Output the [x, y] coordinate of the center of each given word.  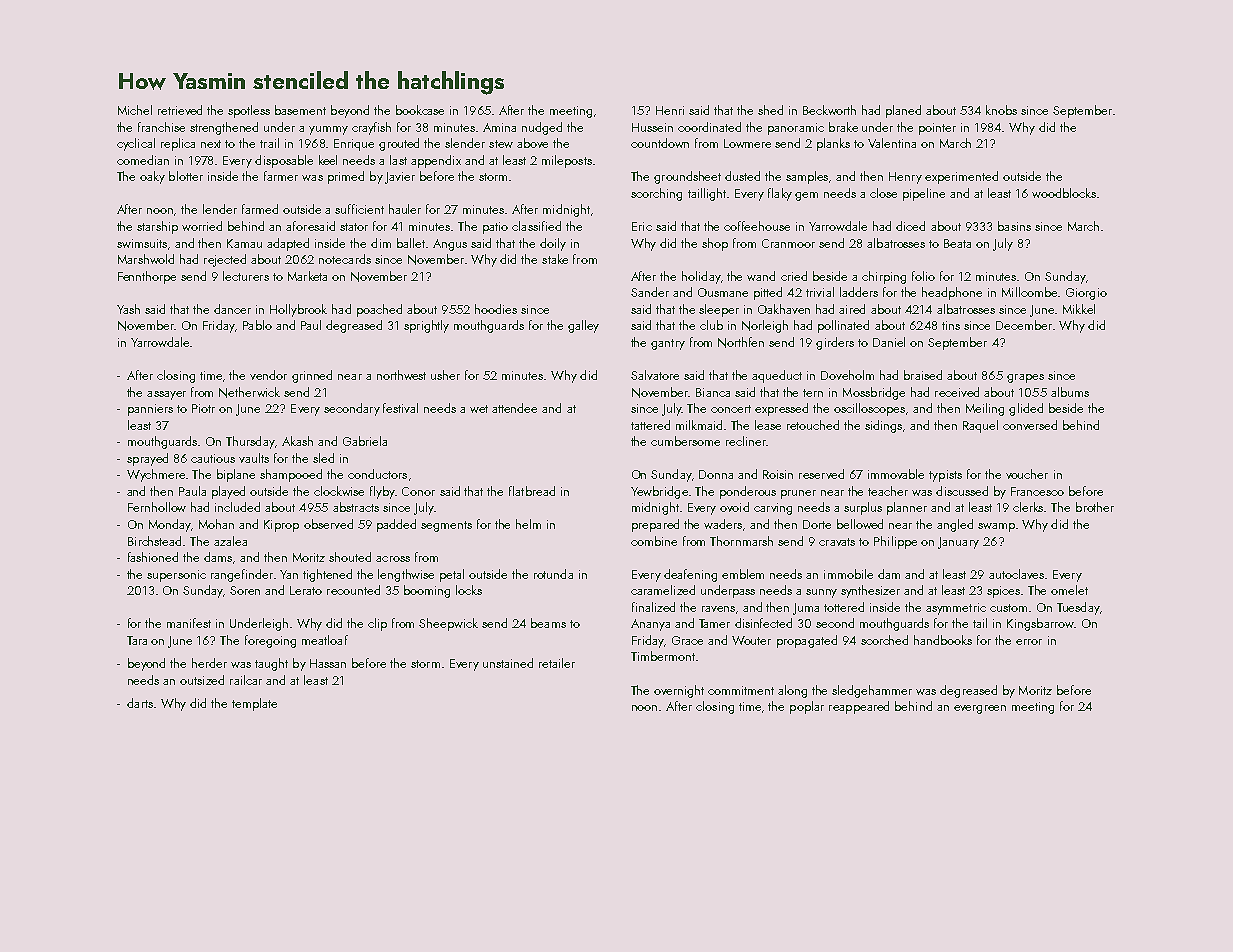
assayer [166, 395]
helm [528, 524]
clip [377, 624]
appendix [436, 161]
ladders [859, 292]
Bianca [713, 392]
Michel [135, 110]
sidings [883, 426]
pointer [937, 129]
